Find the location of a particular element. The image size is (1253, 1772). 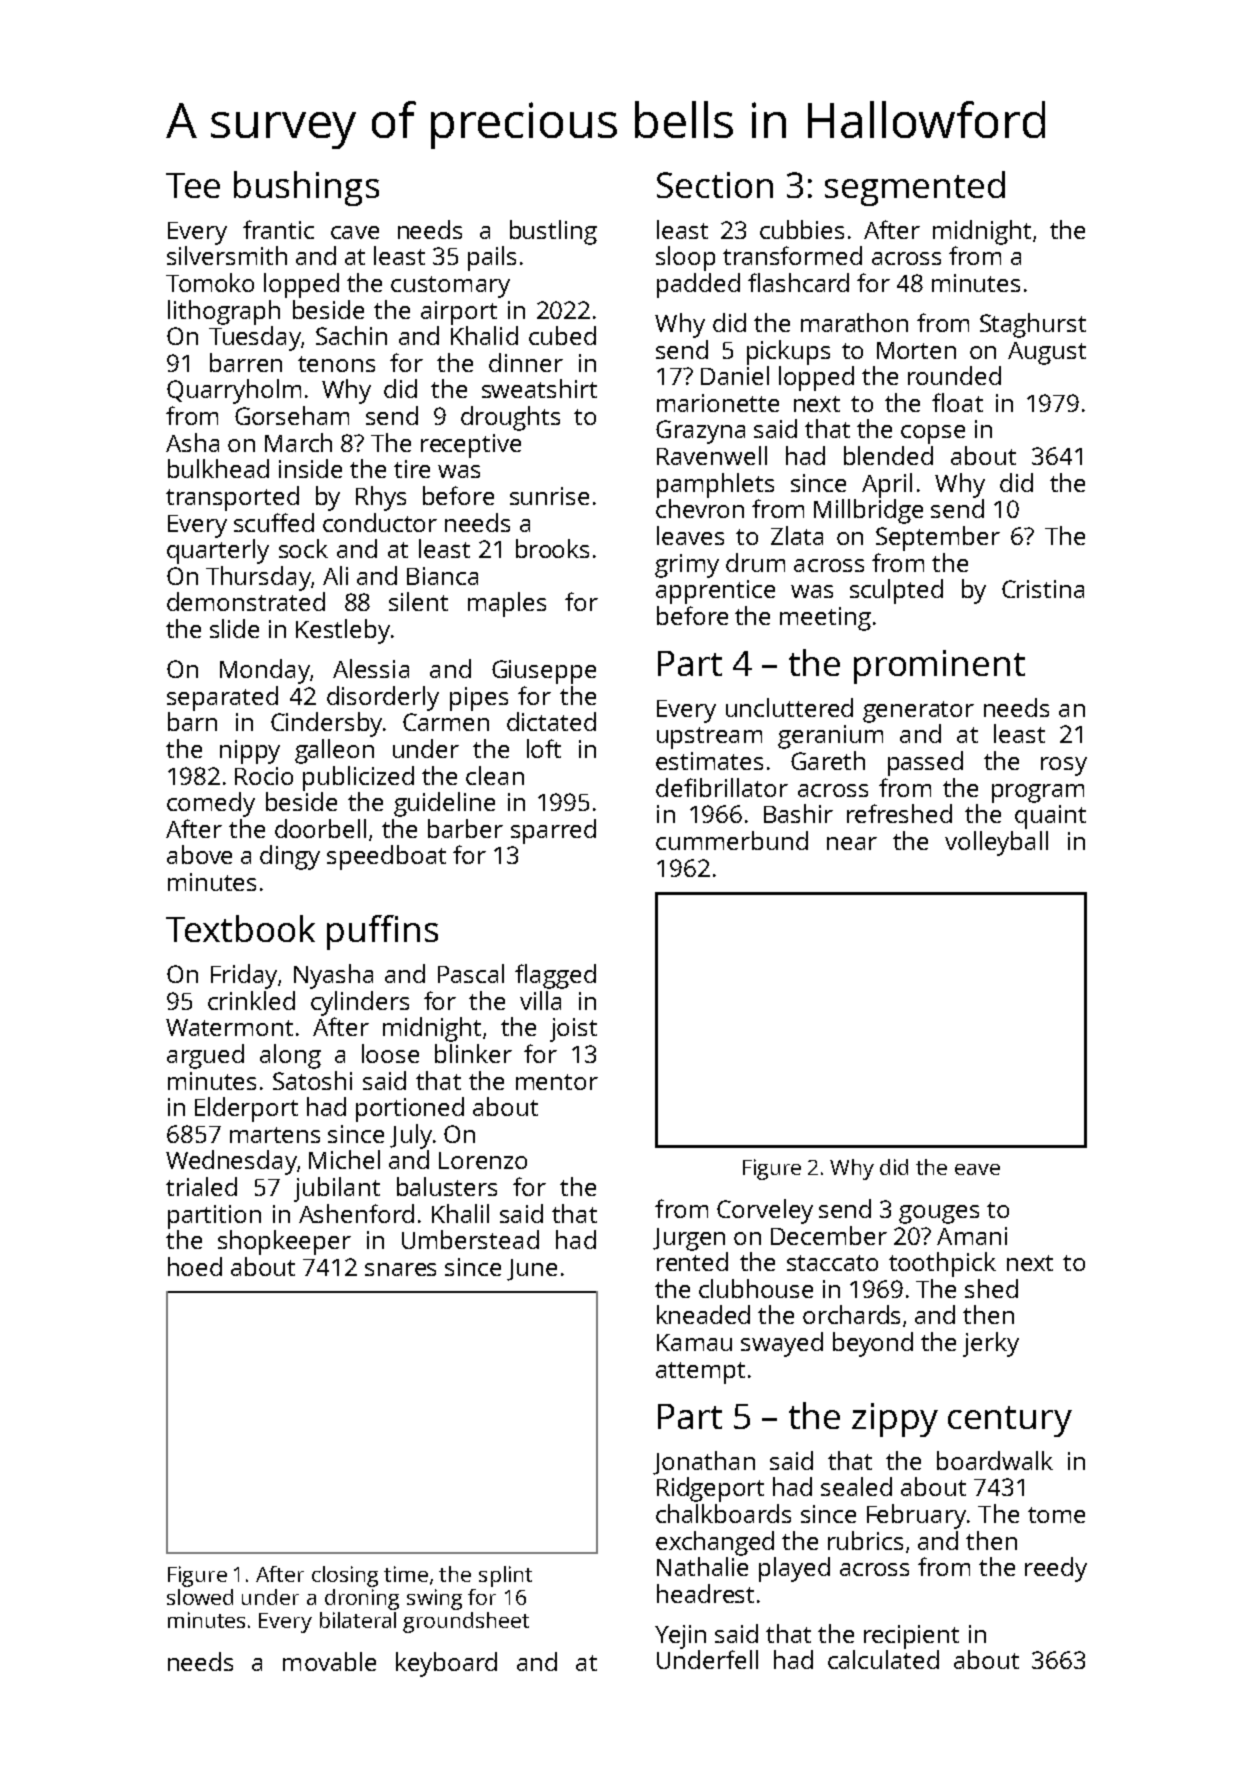

disorderly is located at coordinates (383, 698).
